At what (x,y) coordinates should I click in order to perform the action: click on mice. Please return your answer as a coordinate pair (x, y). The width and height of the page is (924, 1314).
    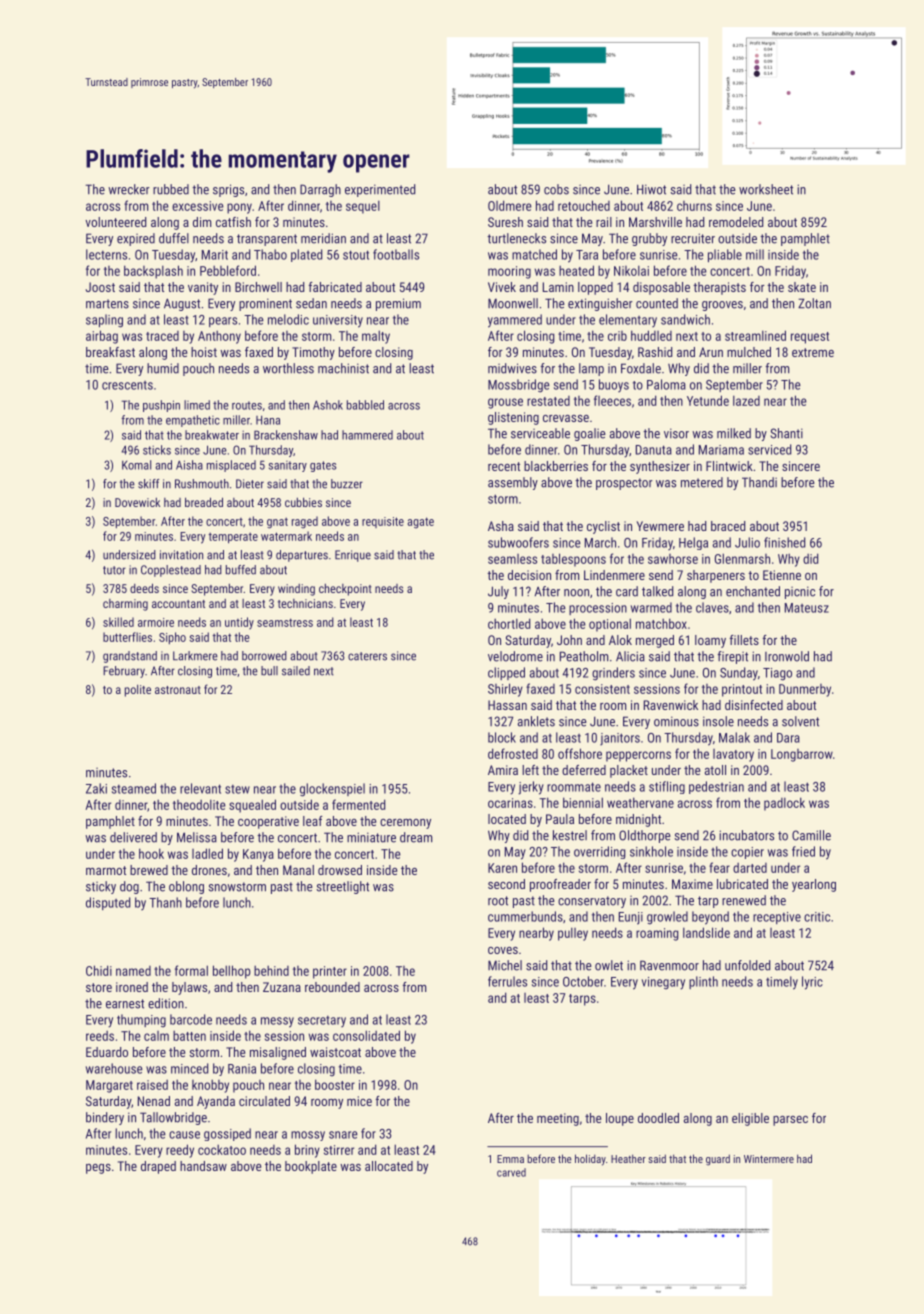
    Looking at the image, I should click on (359, 1101).
